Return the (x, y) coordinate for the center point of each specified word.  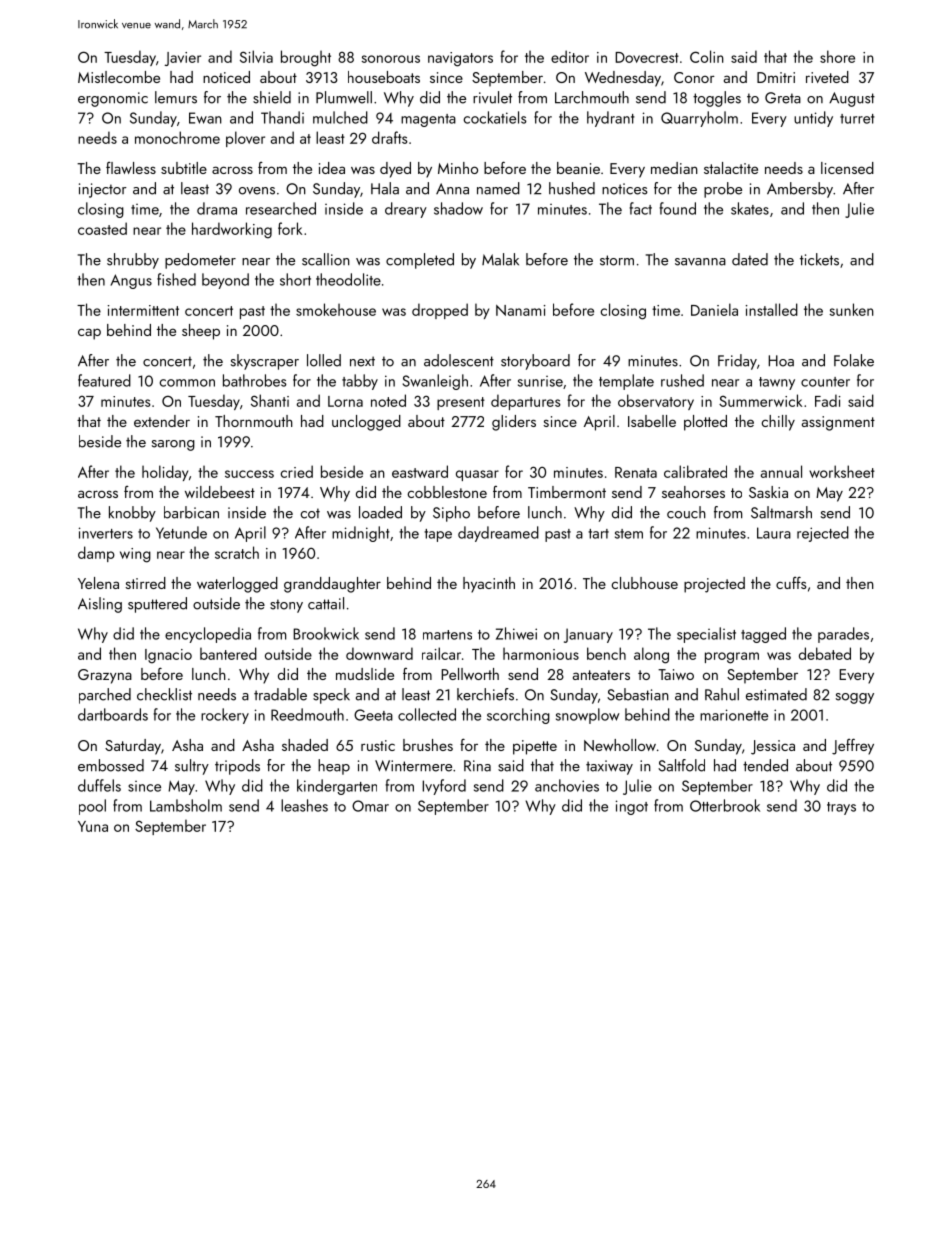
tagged (763, 635)
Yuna (93, 826)
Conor (694, 77)
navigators (460, 59)
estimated (776, 694)
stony (286, 606)
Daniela (714, 309)
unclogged (366, 423)
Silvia (256, 56)
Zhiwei (516, 633)
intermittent (143, 310)
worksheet (842, 471)
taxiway (609, 767)
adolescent (459, 360)
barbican (191, 512)
